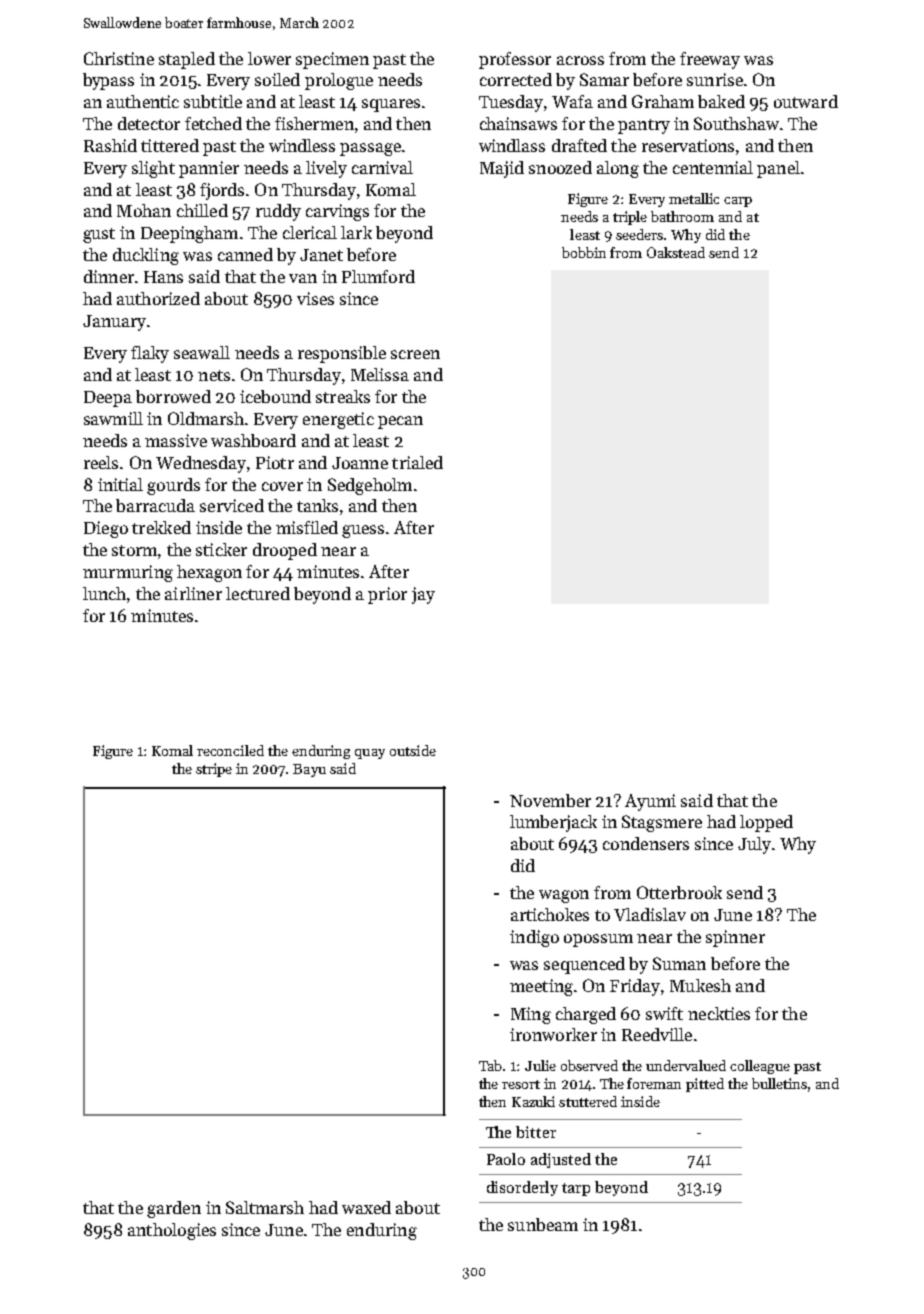 The image size is (924, 1314). Describe the element at coordinates (174, 1209) in the page. I see `garden` at that location.
